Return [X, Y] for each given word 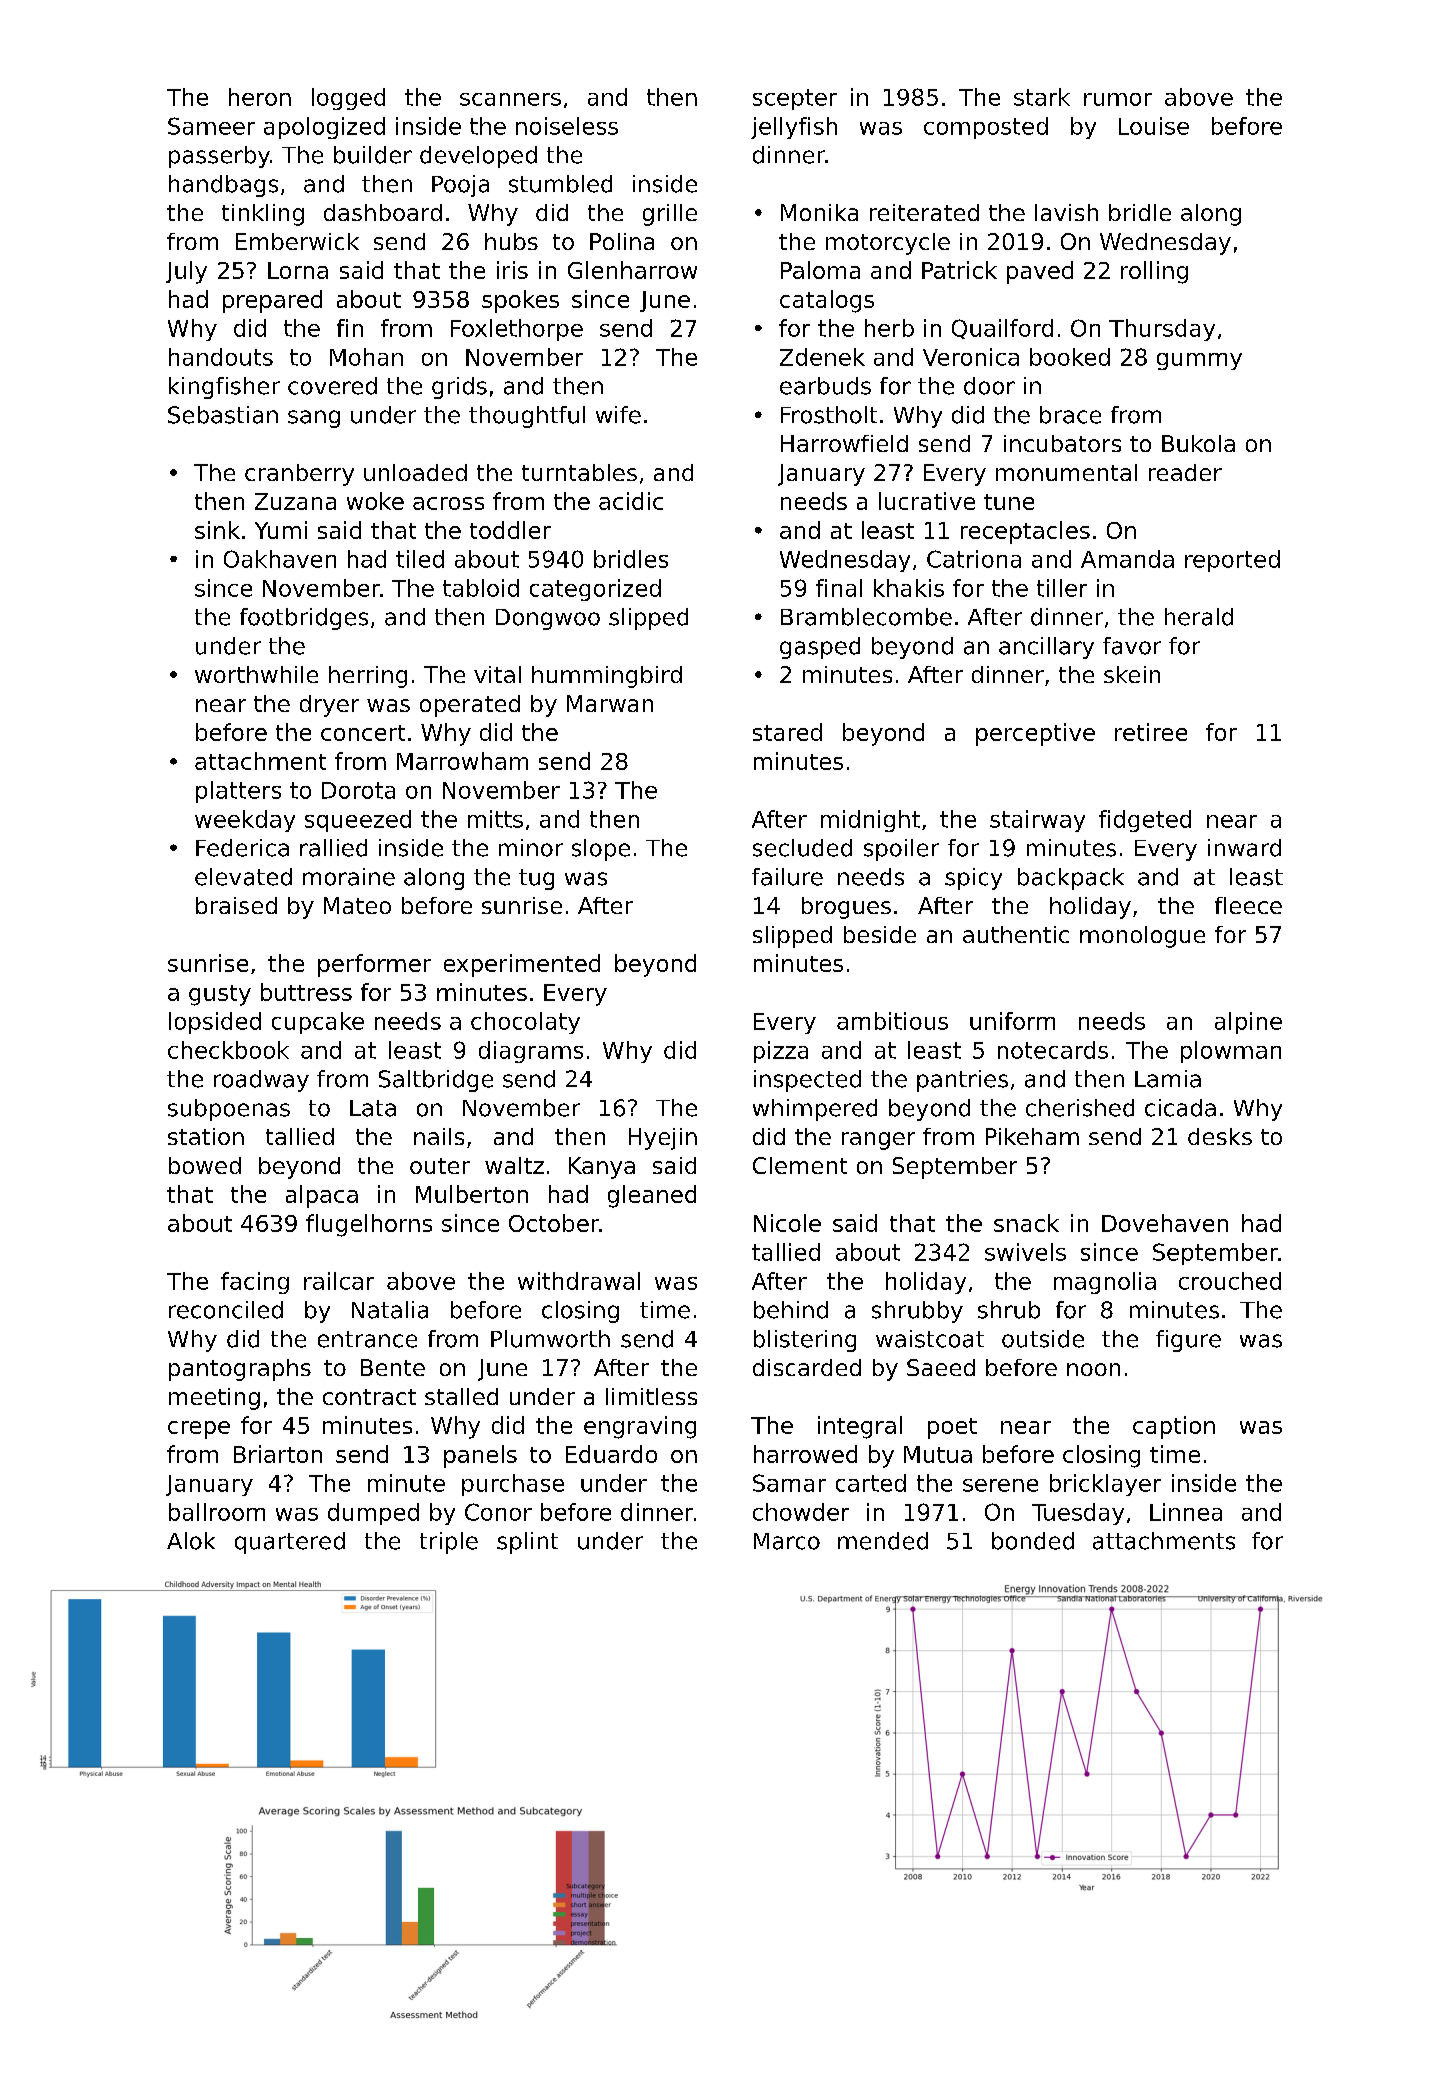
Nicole [787, 1223]
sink [217, 530]
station [206, 1136]
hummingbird [607, 677]
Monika [819, 212]
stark [1042, 97]
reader [1185, 472]
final [839, 588]
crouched [1230, 1281]
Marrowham [462, 761]
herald [1199, 617]
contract [369, 1397]
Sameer [211, 126]
